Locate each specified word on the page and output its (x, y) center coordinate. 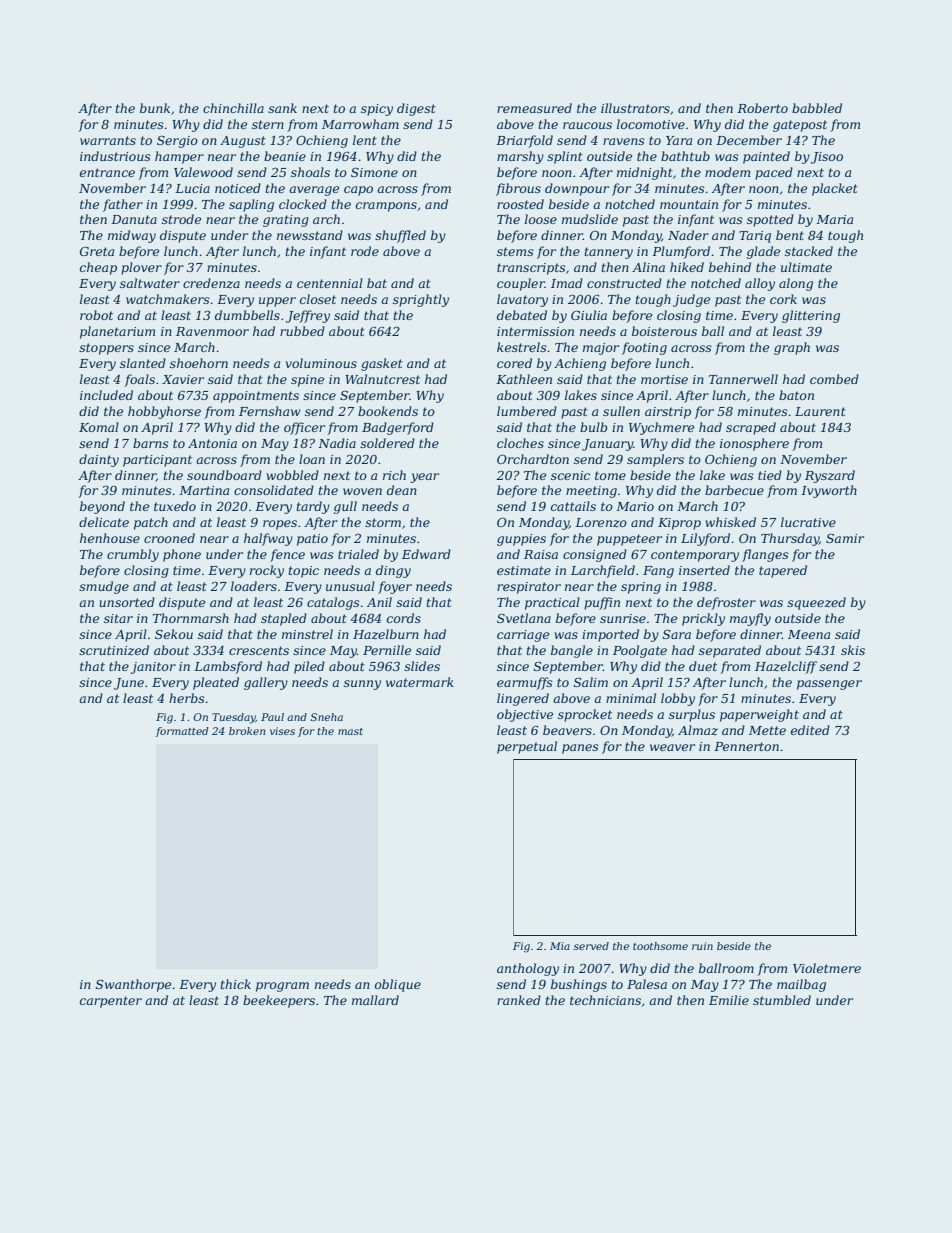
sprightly (421, 300)
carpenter (111, 1002)
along (796, 284)
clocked (303, 204)
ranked (519, 1000)
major (601, 349)
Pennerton (746, 746)
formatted (182, 732)
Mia (560, 946)
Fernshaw (270, 411)
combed (834, 379)
